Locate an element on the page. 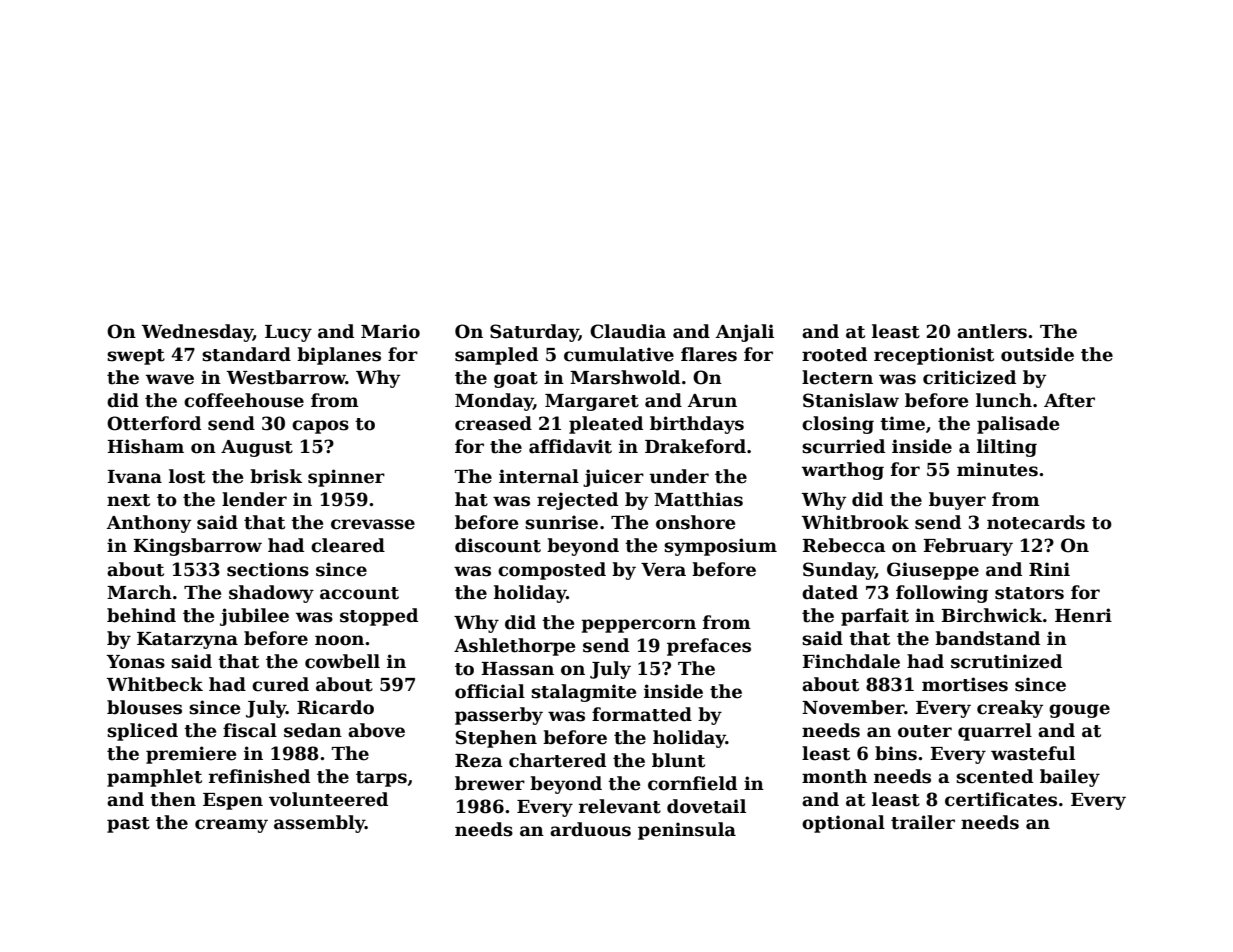 Image resolution: width=1233 pixels, height=952 pixels. peppercorn is located at coordinates (638, 626).
